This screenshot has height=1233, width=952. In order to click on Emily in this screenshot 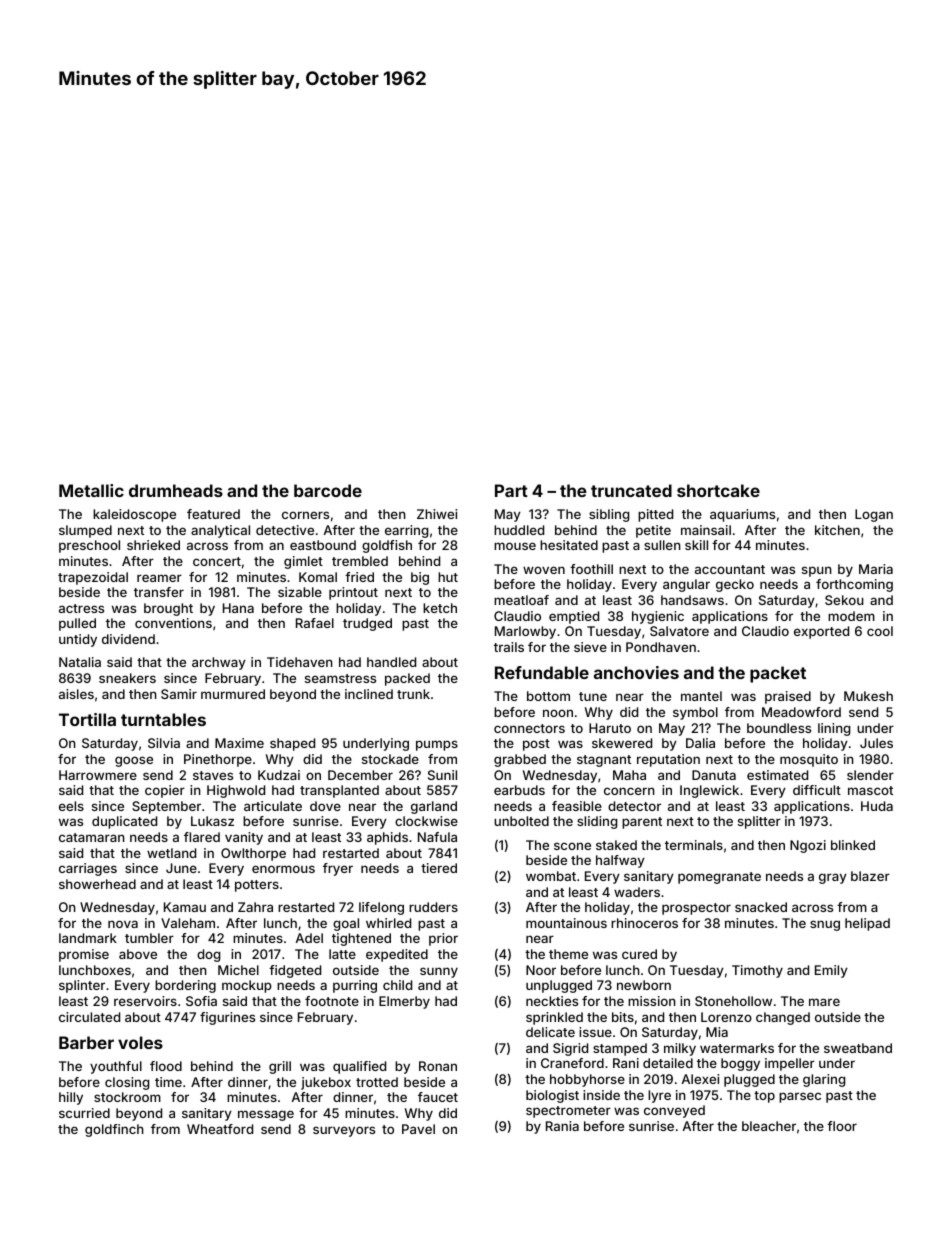, I will do `click(831, 971)`.
